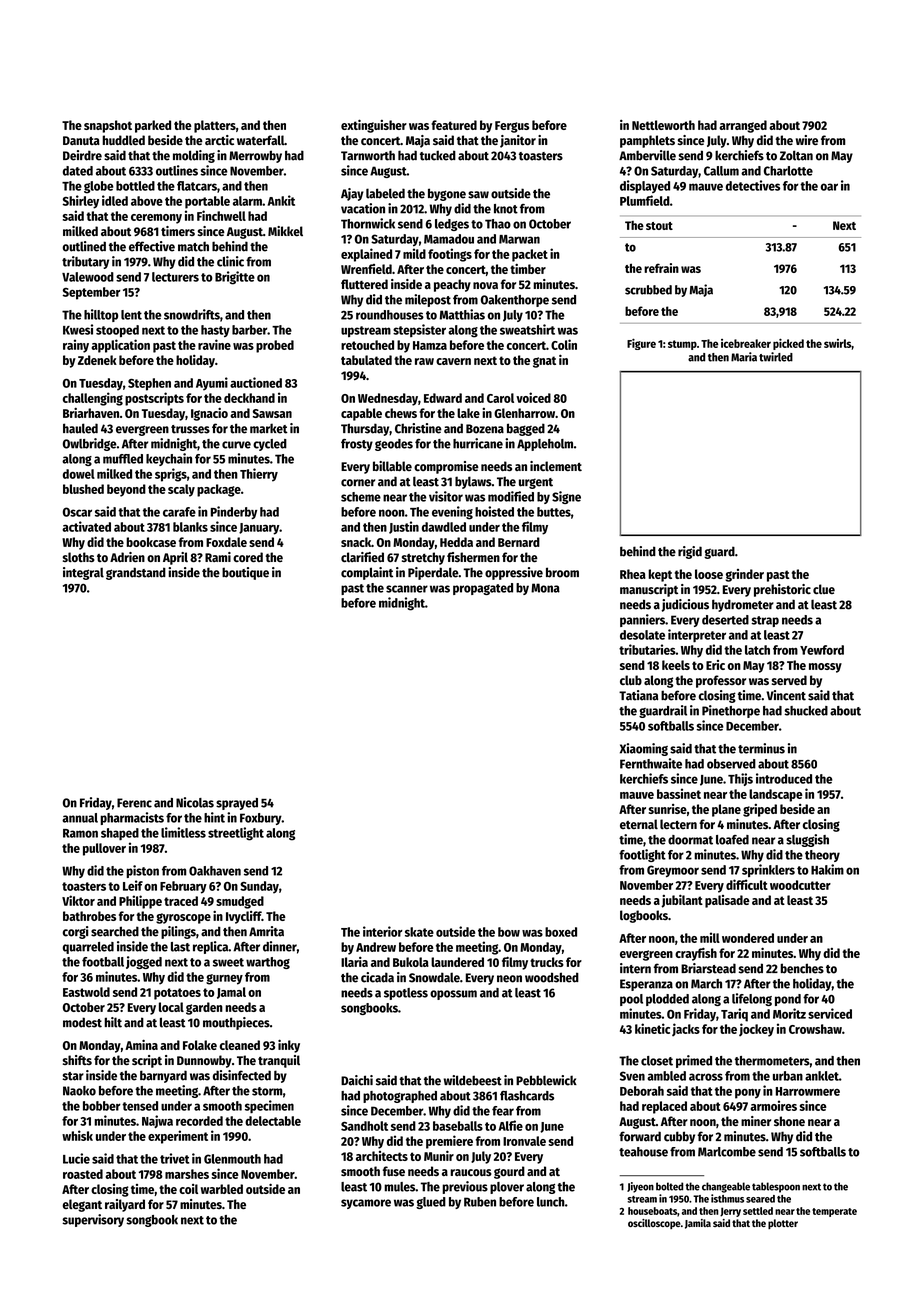  What do you see at coordinates (367, 573) in the screenshot?
I see `complaint` at bounding box center [367, 573].
